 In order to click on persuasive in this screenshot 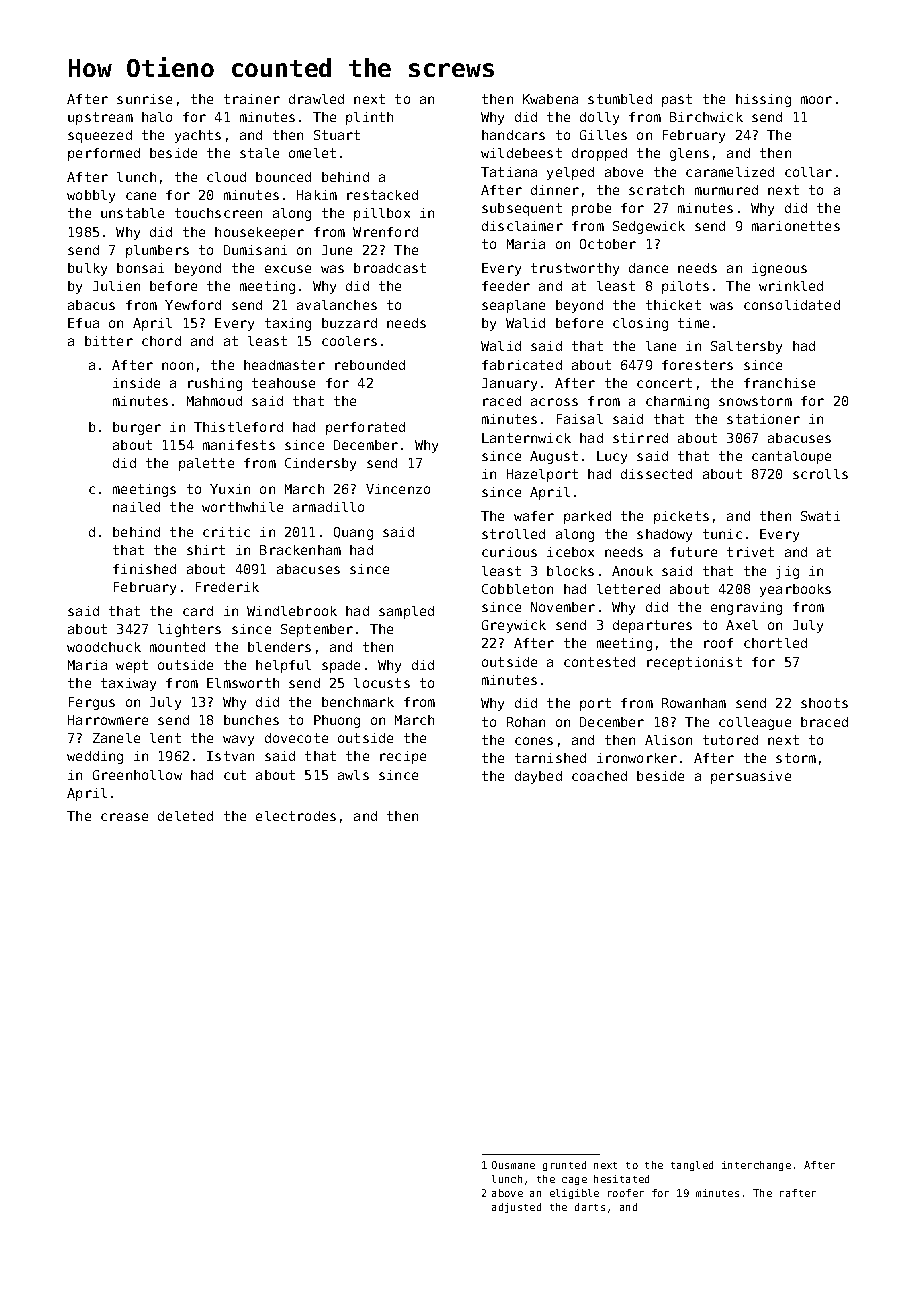, I will do `click(751, 777)`.
